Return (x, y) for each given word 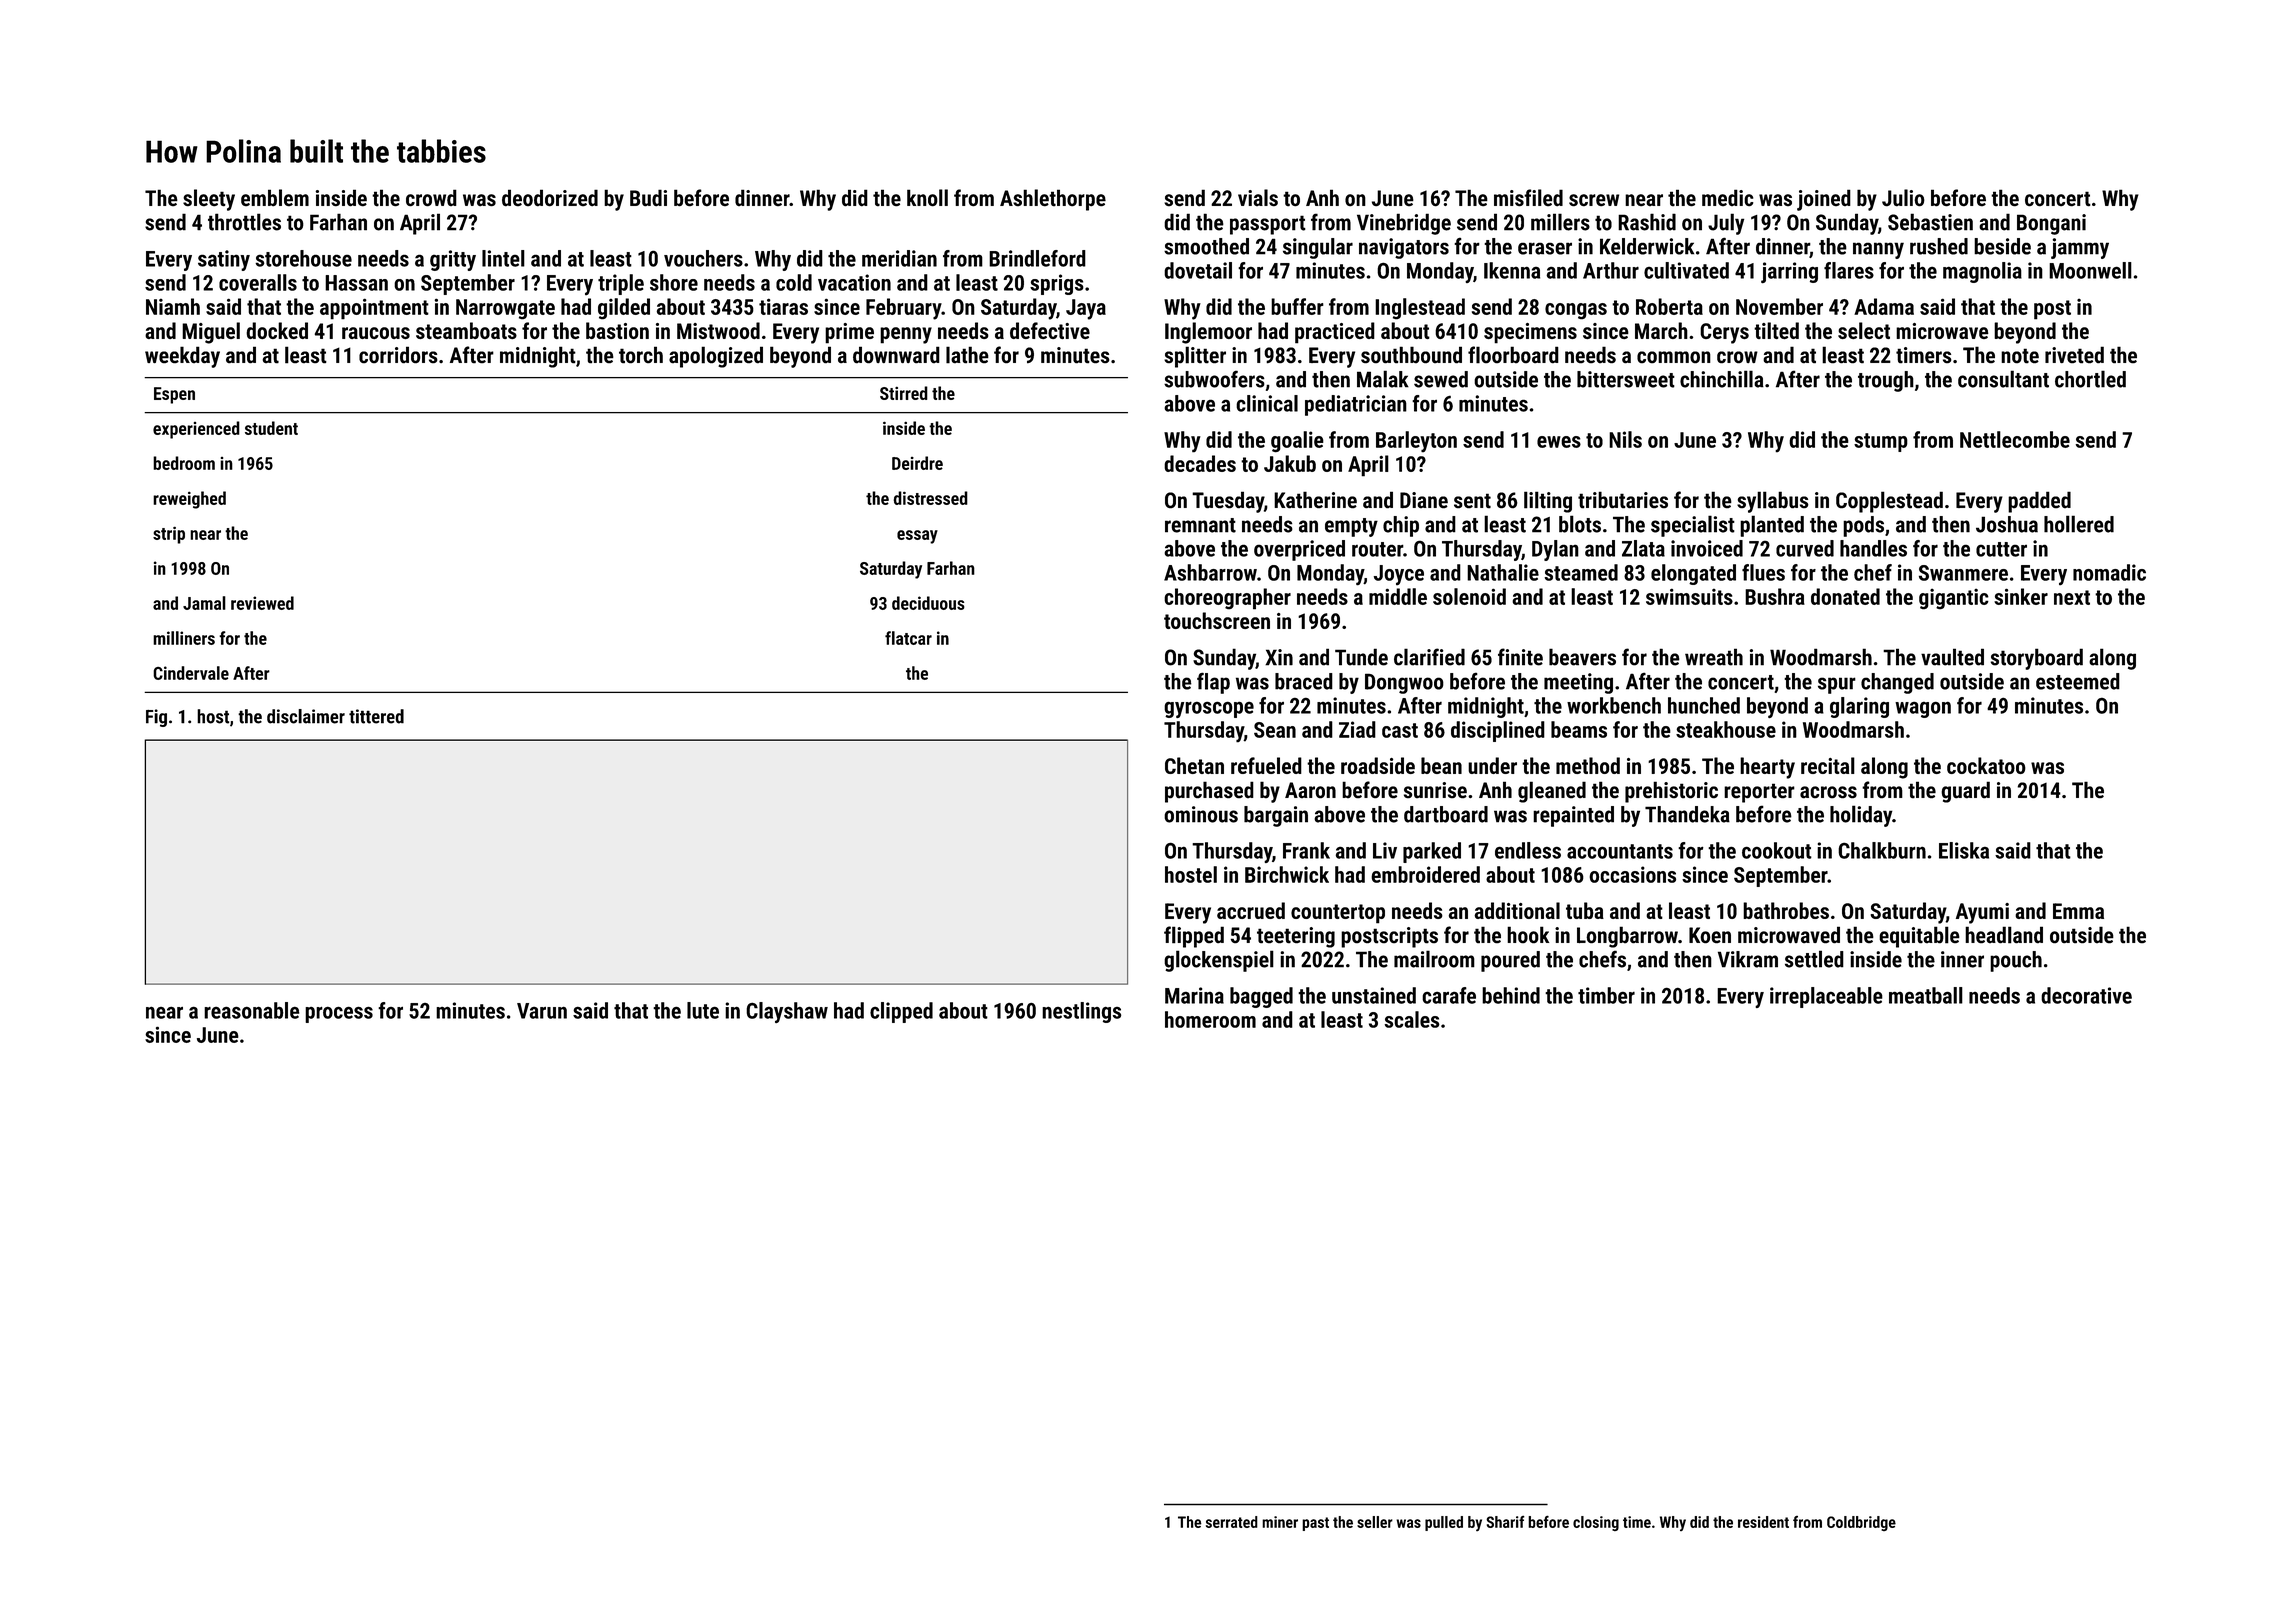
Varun (542, 1011)
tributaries (1623, 500)
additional (1517, 910)
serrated (1232, 1522)
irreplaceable (1826, 997)
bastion (617, 330)
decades (1200, 463)
